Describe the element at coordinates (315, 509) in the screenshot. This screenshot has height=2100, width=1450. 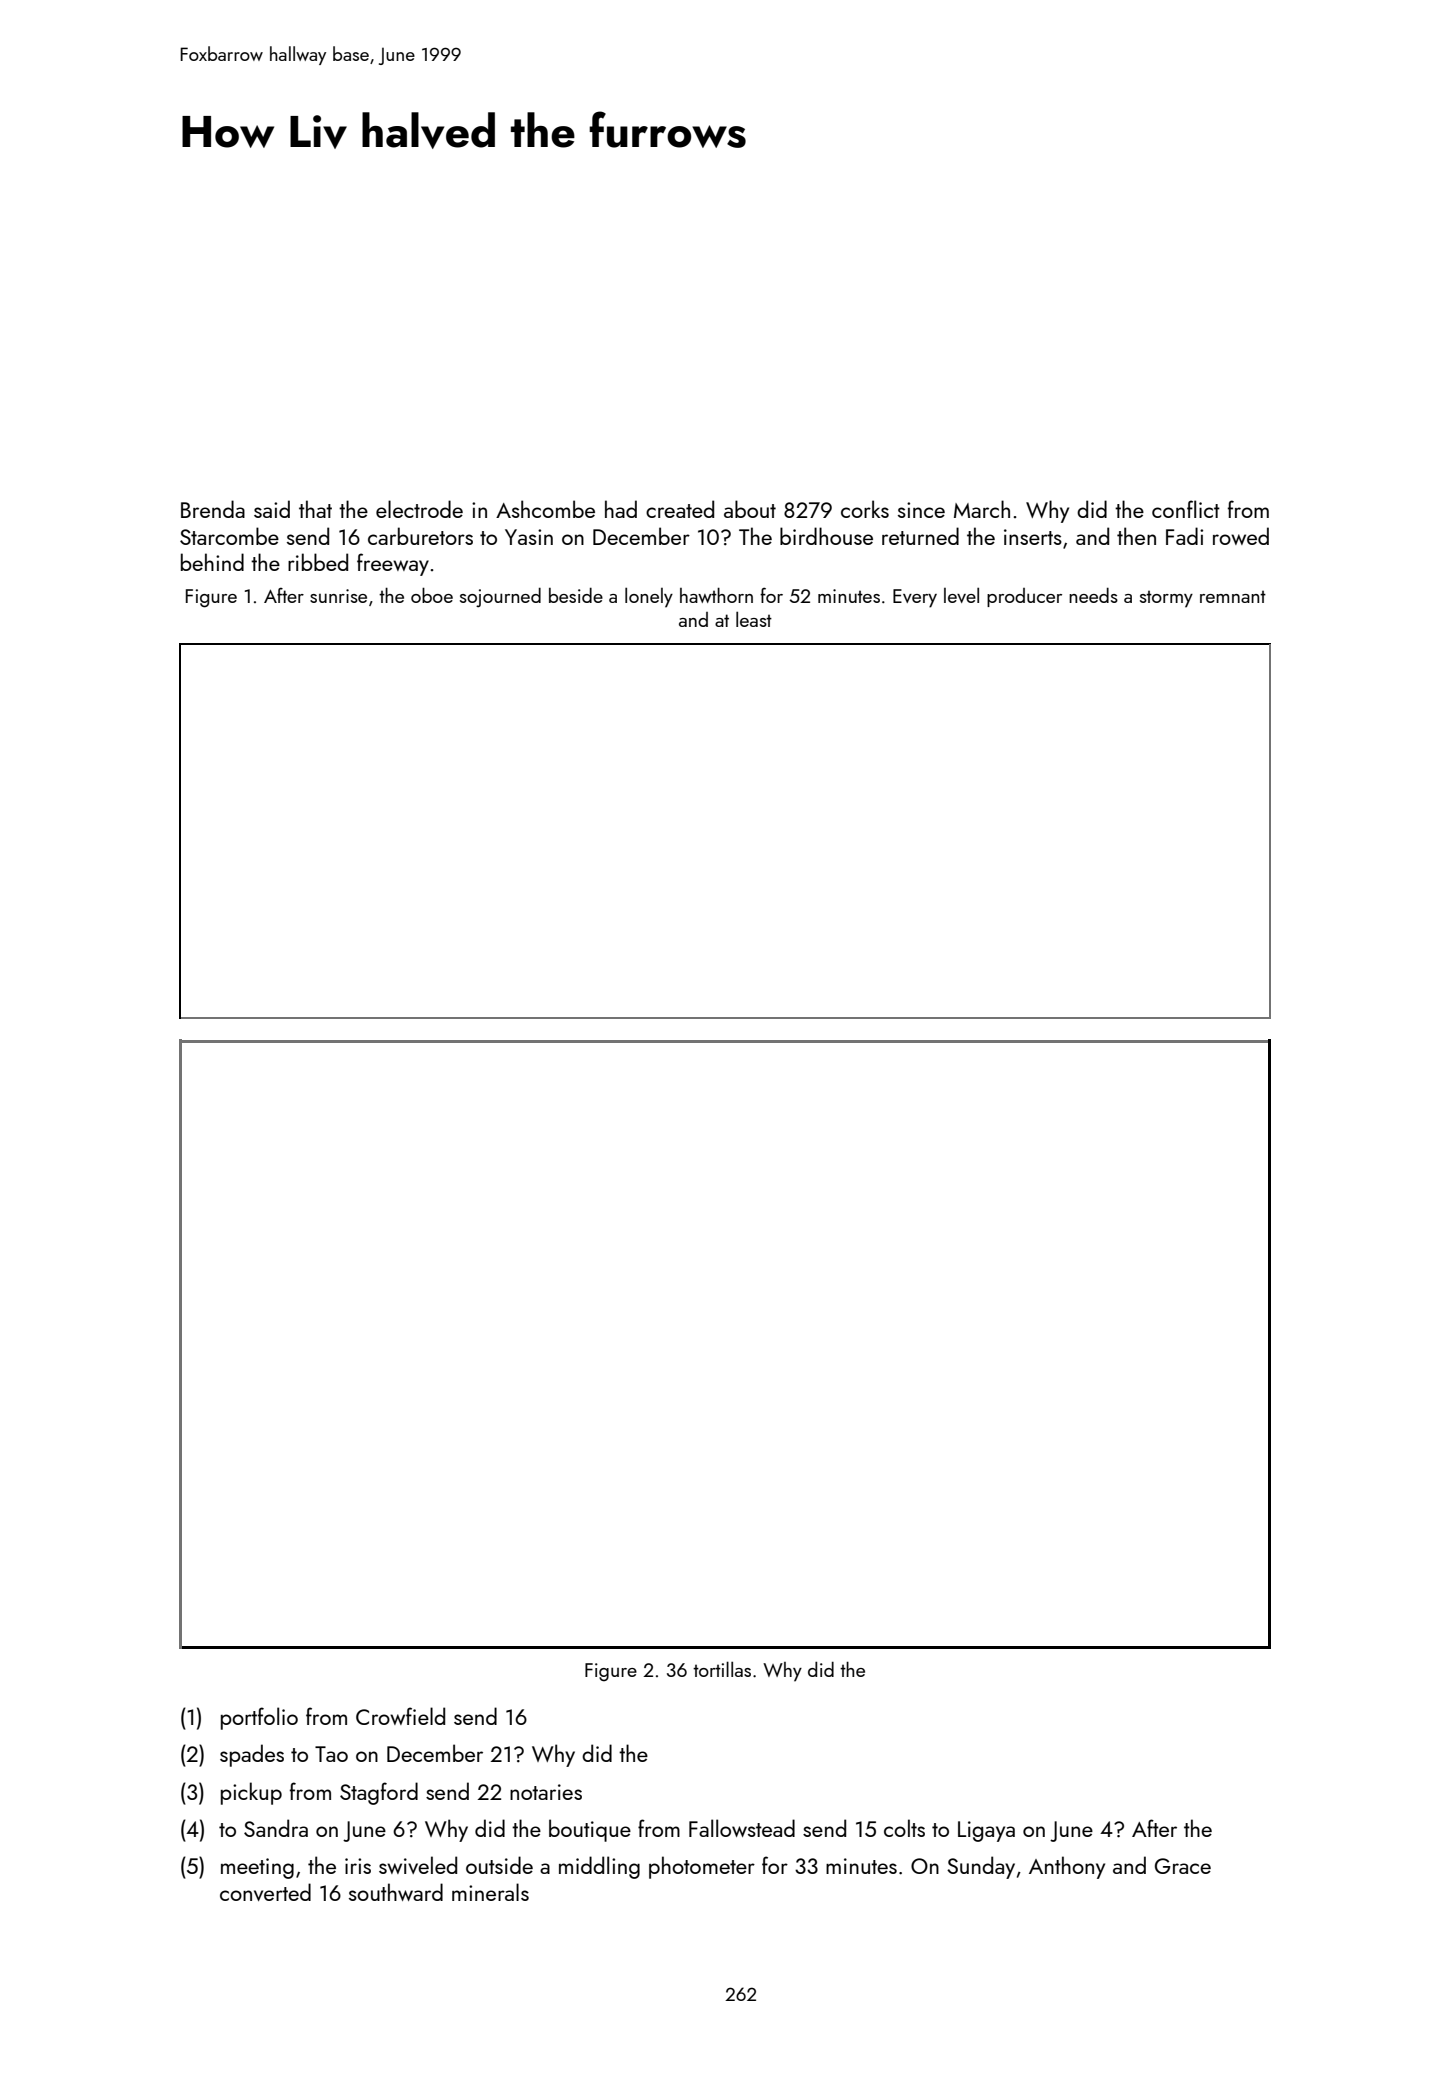
I see `that` at that location.
